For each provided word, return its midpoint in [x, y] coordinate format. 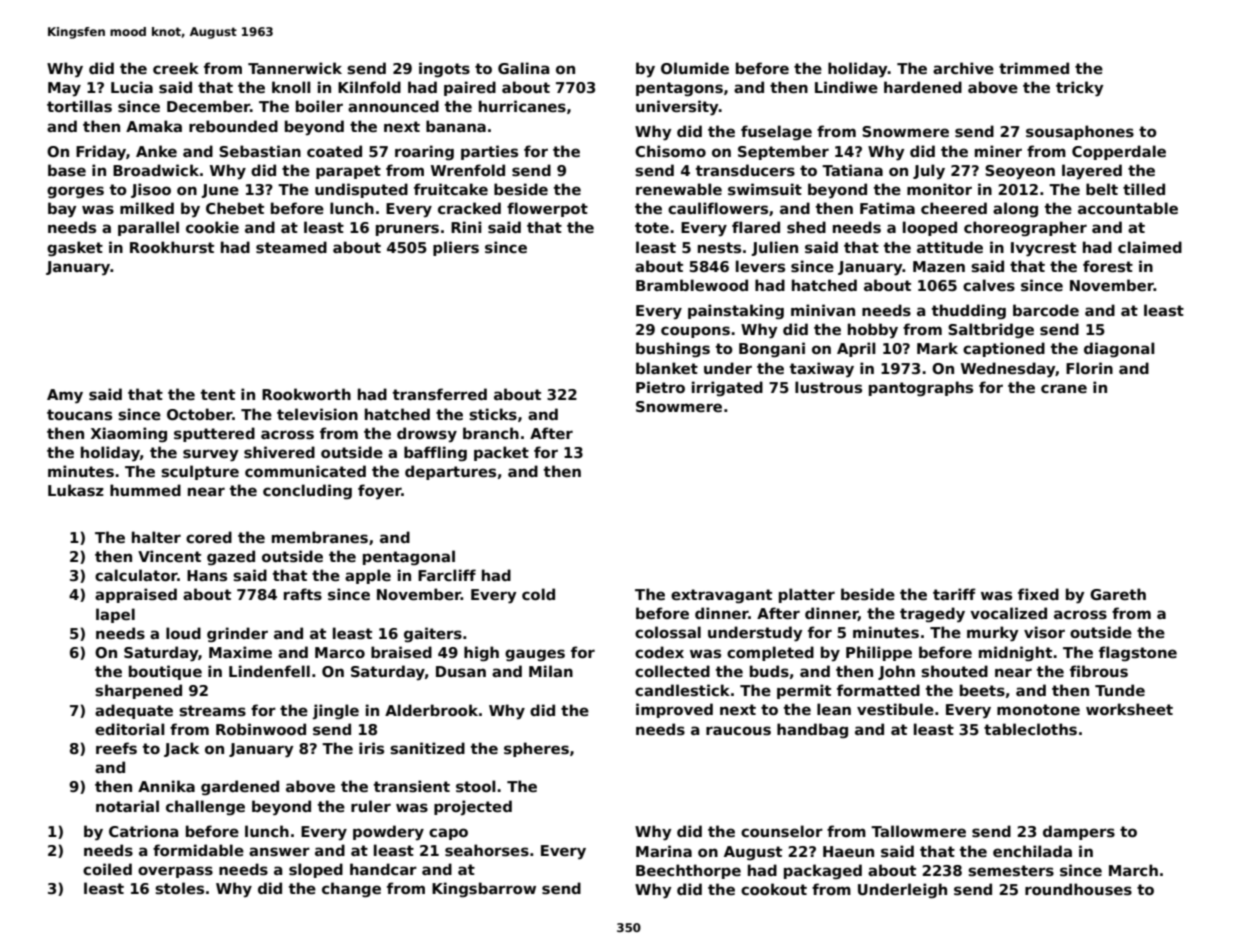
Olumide [695, 68]
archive [963, 68]
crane [1064, 388]
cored [209, 537]
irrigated [727, 388]
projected [473, 807]
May [64, 89]
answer [279, 851]
